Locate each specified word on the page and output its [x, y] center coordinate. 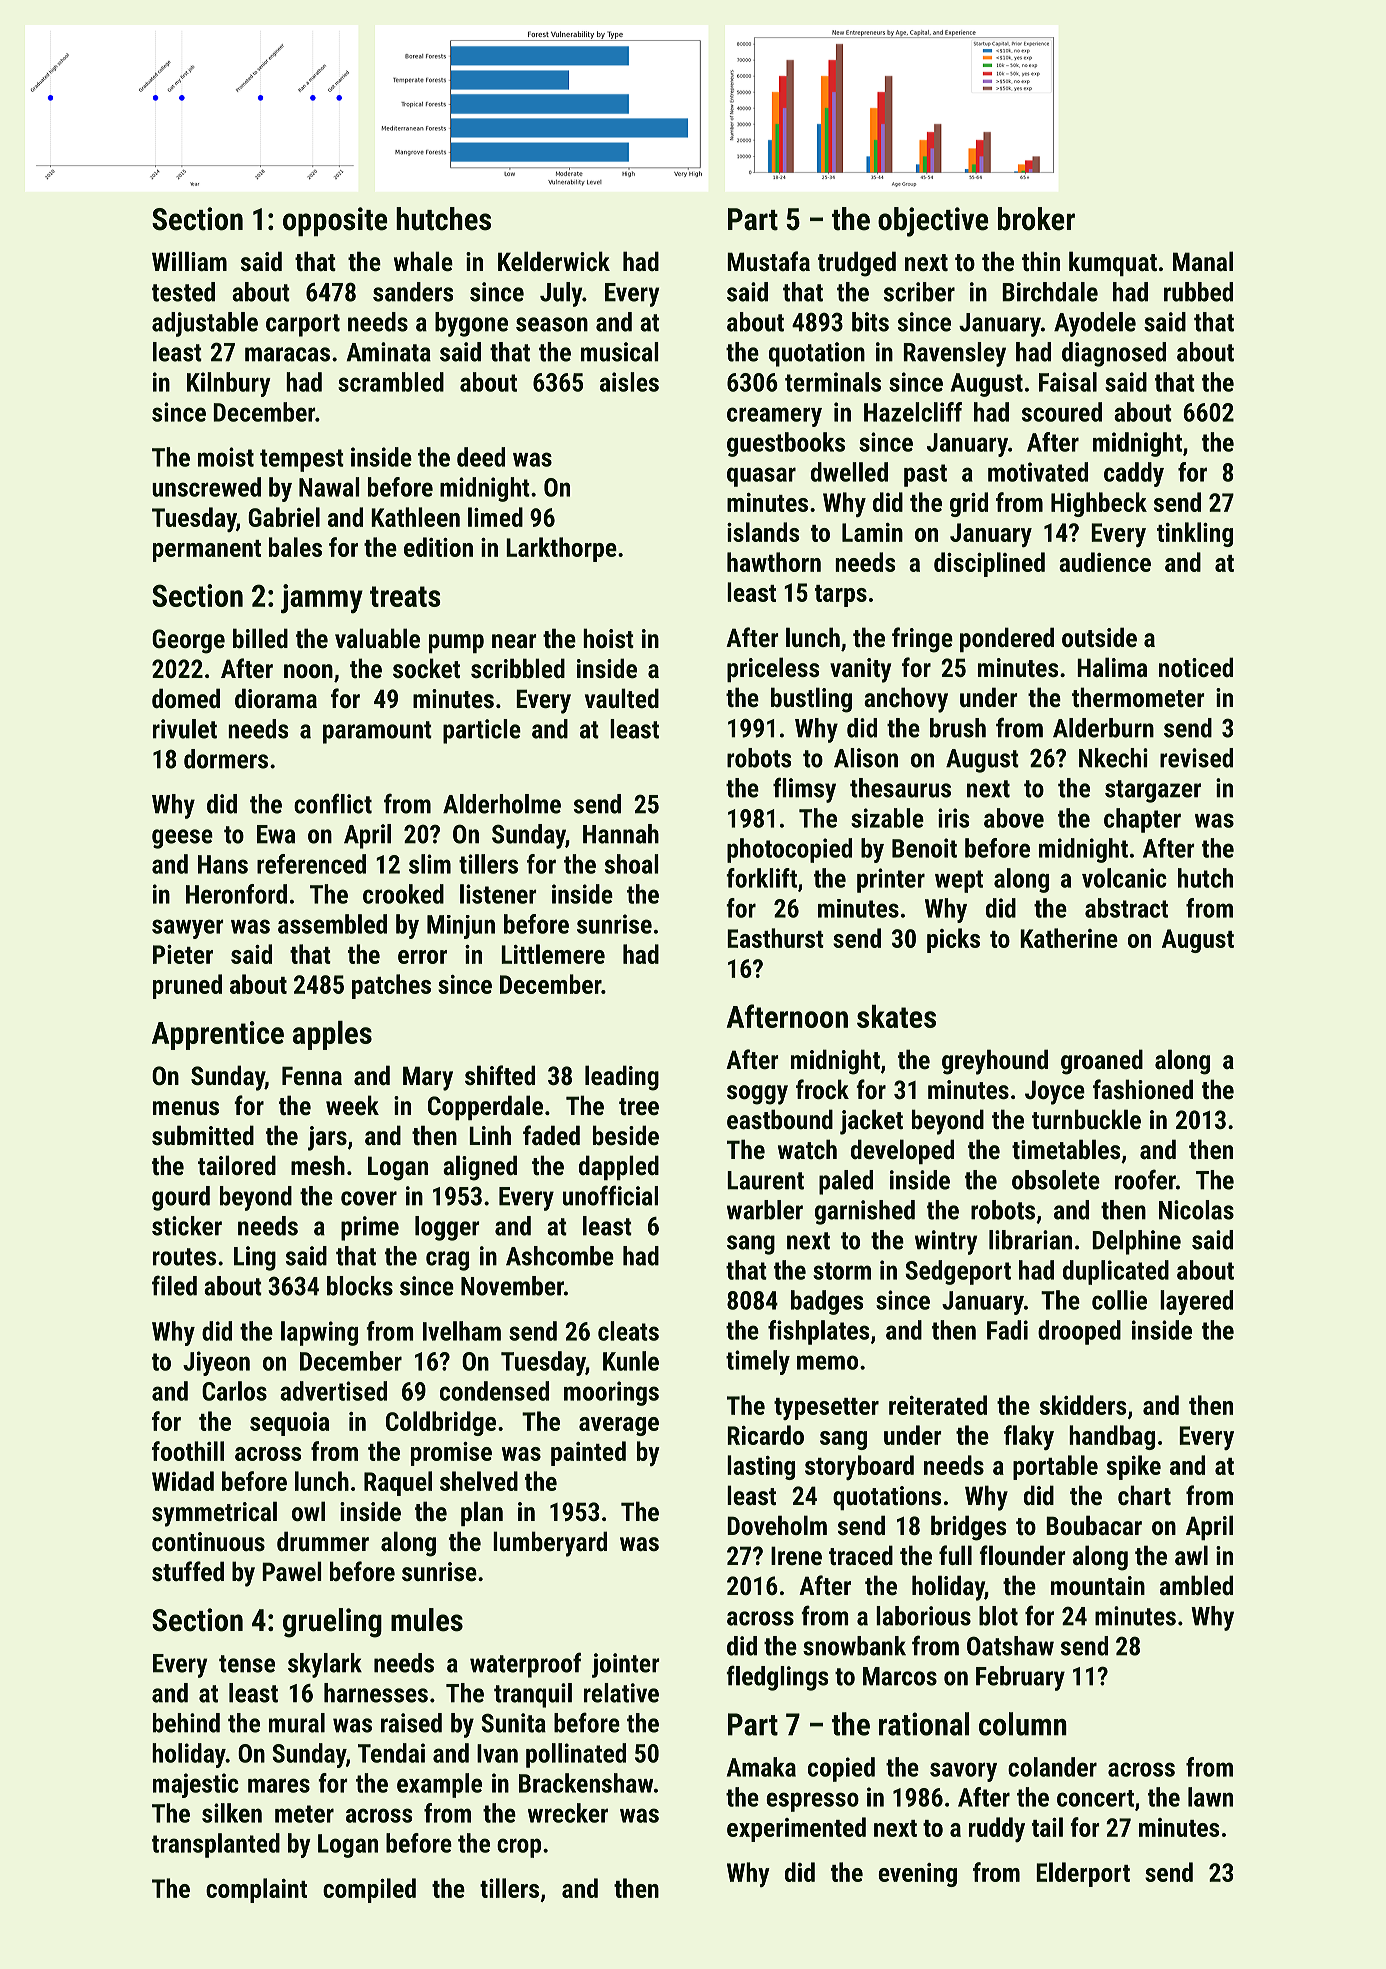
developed [902, 1151]
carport [303, 325]
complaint [256, 1890]
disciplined [989, 564]
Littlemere [553, 954]
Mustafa [768, 261]
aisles [629, 382]
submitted [203, 1135]
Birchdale [1050, 292]
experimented [796, 1829]
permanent [207, 551]
